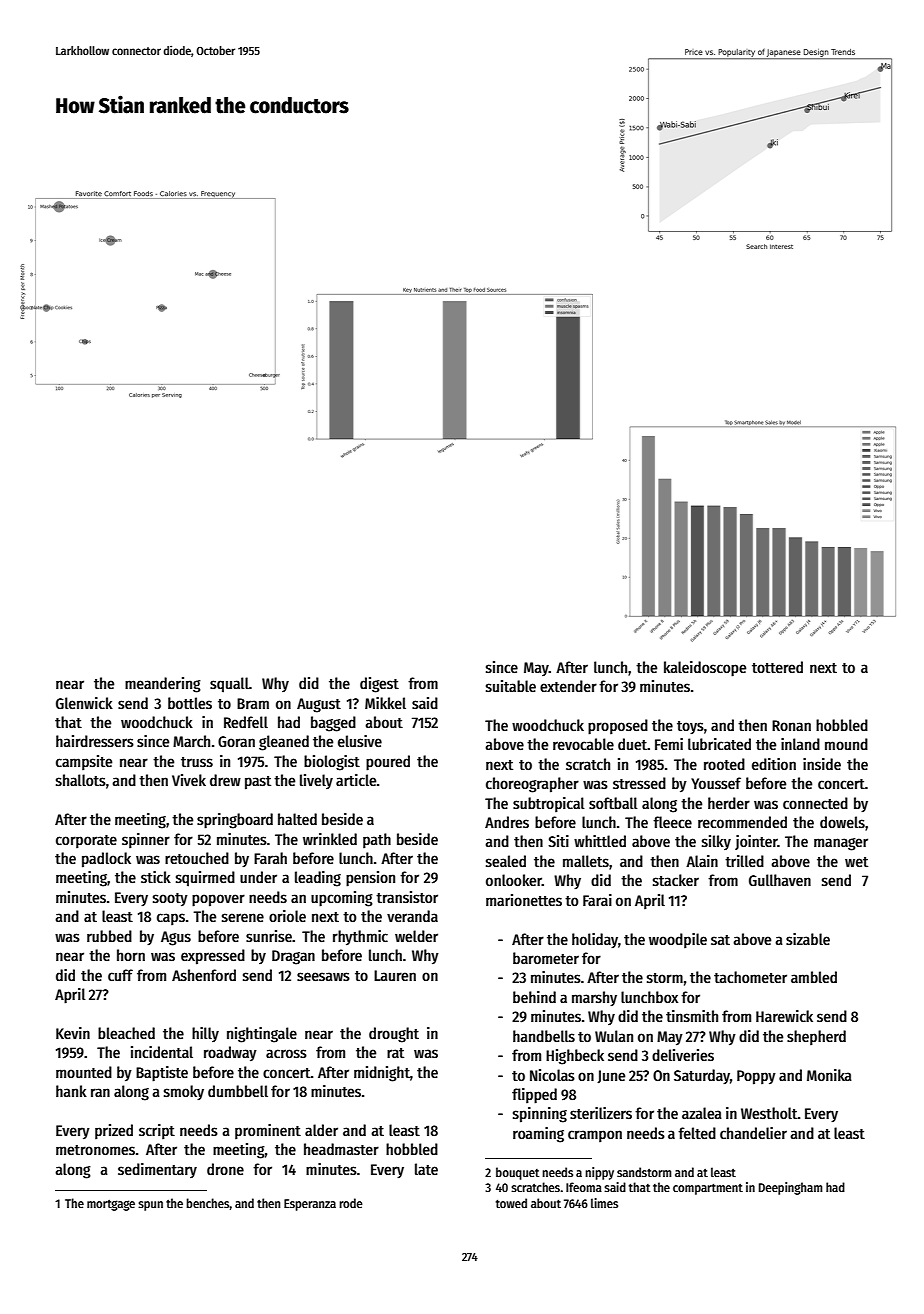 The width and height of the screenshot is (924, 1314). Describe the element at coordinates (356, 780) in the screenshot. I see `article` at that location.
